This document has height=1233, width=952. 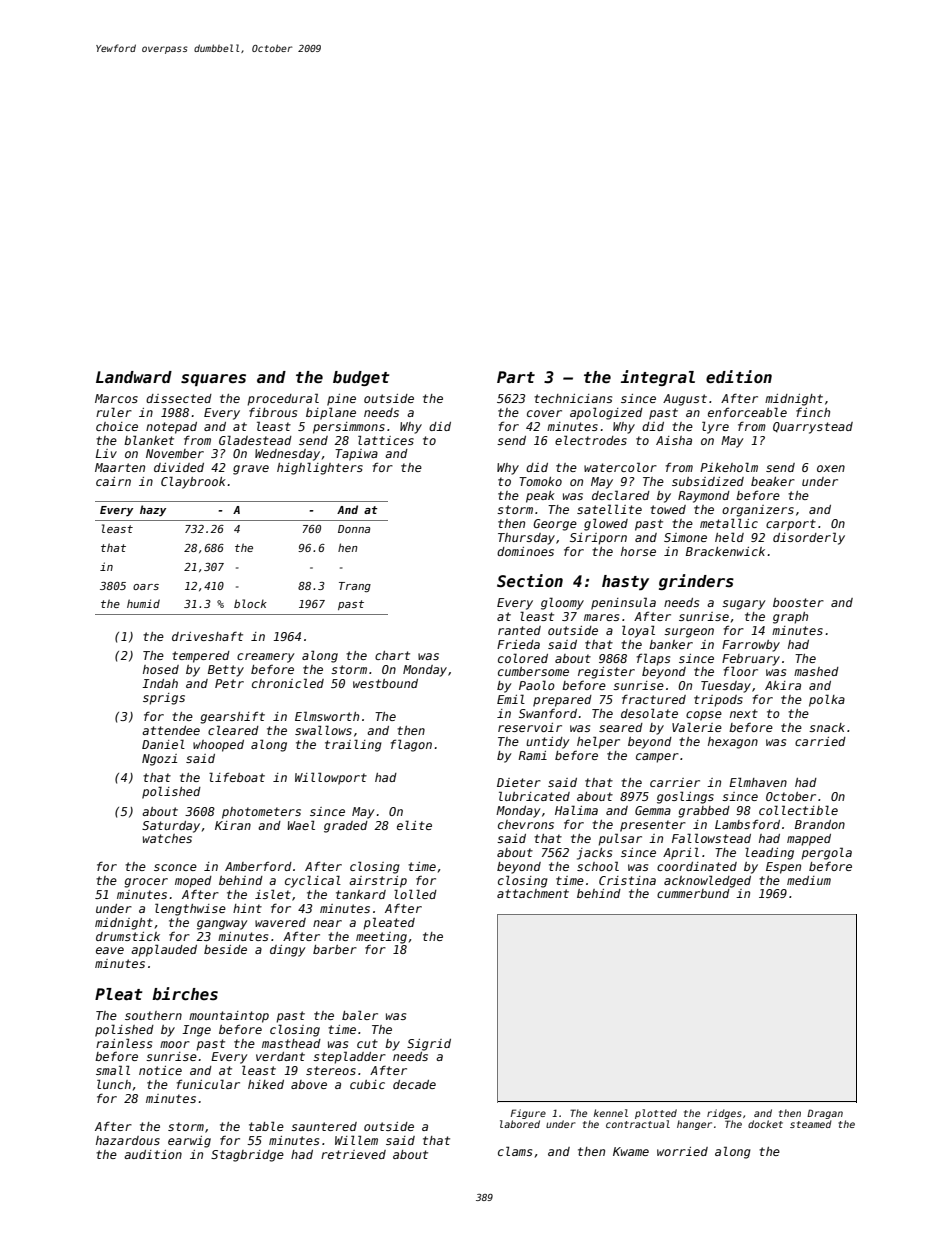 I want to click on oxen, so click(x=831, y=468).
